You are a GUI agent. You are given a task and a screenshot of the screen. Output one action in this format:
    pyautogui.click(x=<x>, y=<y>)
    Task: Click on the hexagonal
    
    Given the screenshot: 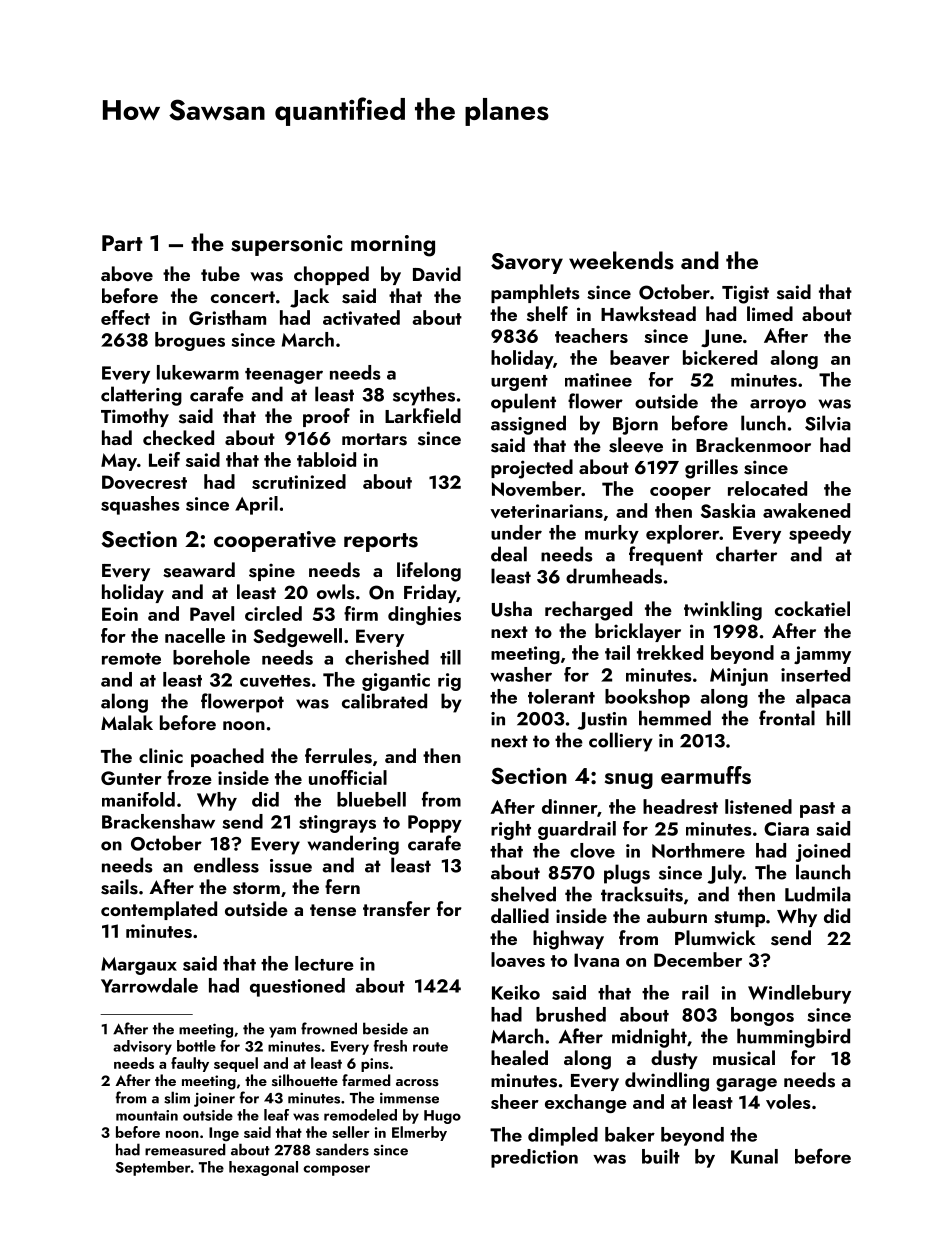 What is the action you would take?
    pyautogui.click(x=263, y=1168)
